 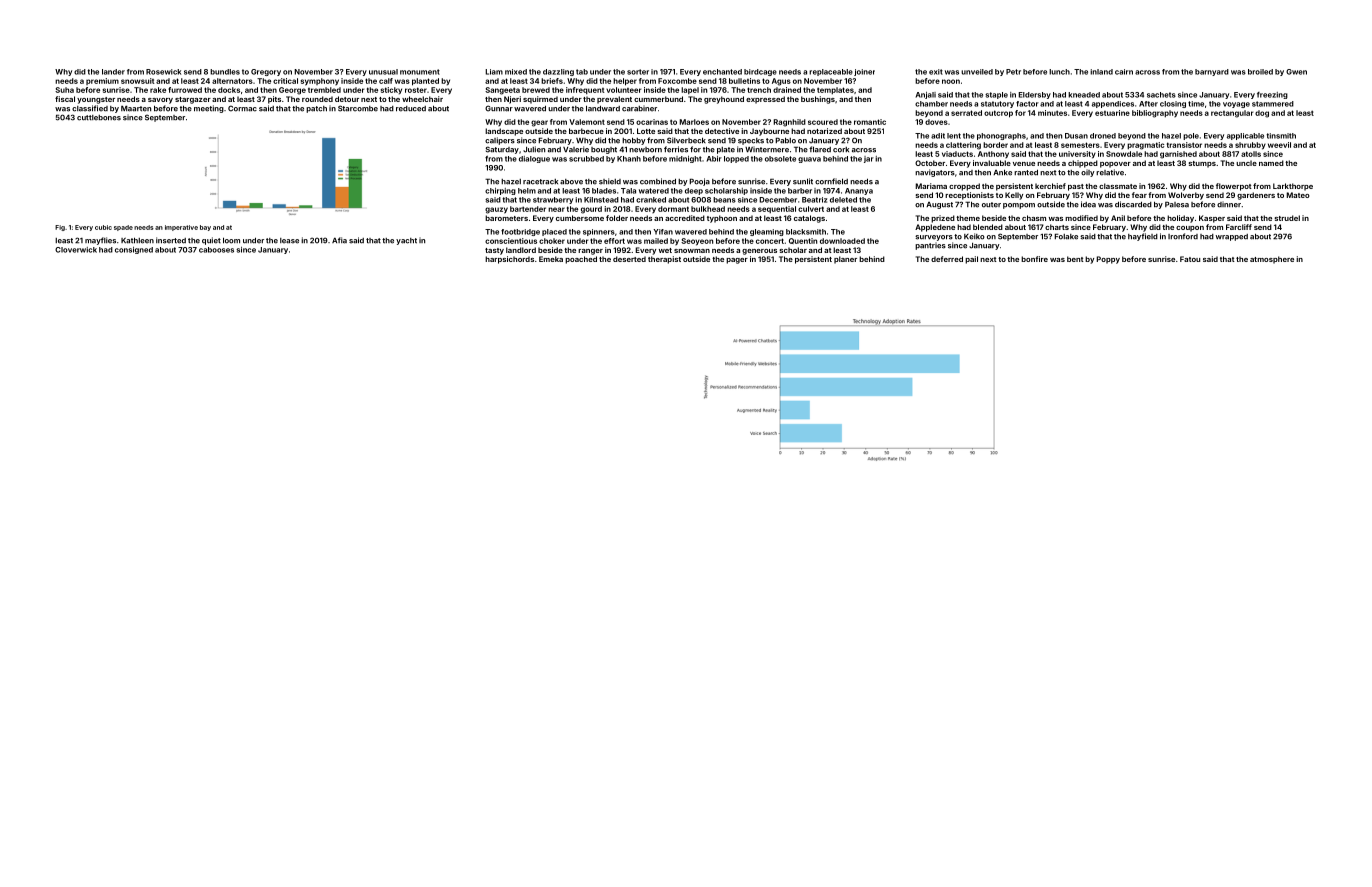 What do you see at coordinates (992, 163) in the page?
I see `invaluable` at bounding box center [992, 163].
